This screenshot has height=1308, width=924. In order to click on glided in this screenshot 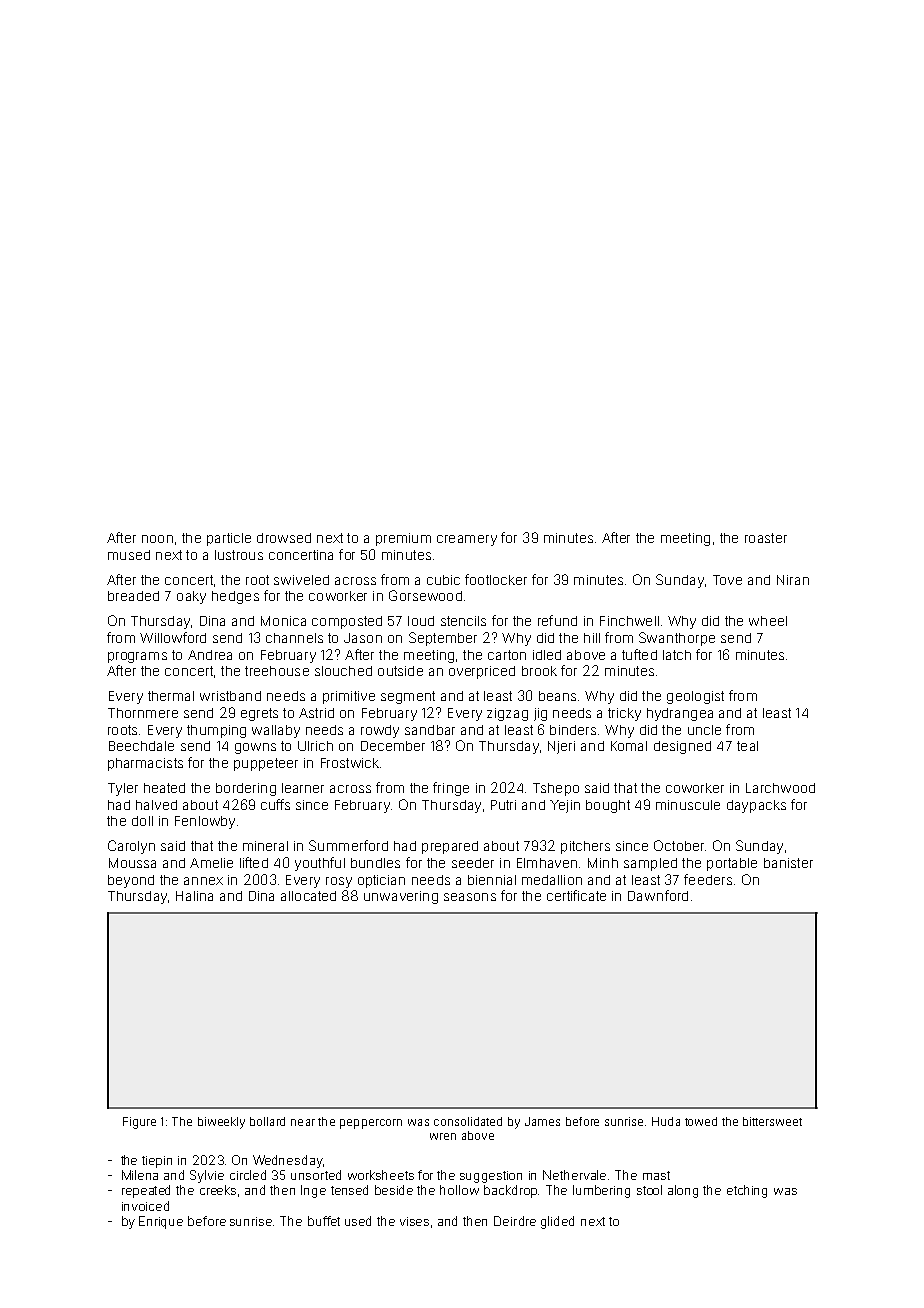, I will do `click(557, 1222)`.
